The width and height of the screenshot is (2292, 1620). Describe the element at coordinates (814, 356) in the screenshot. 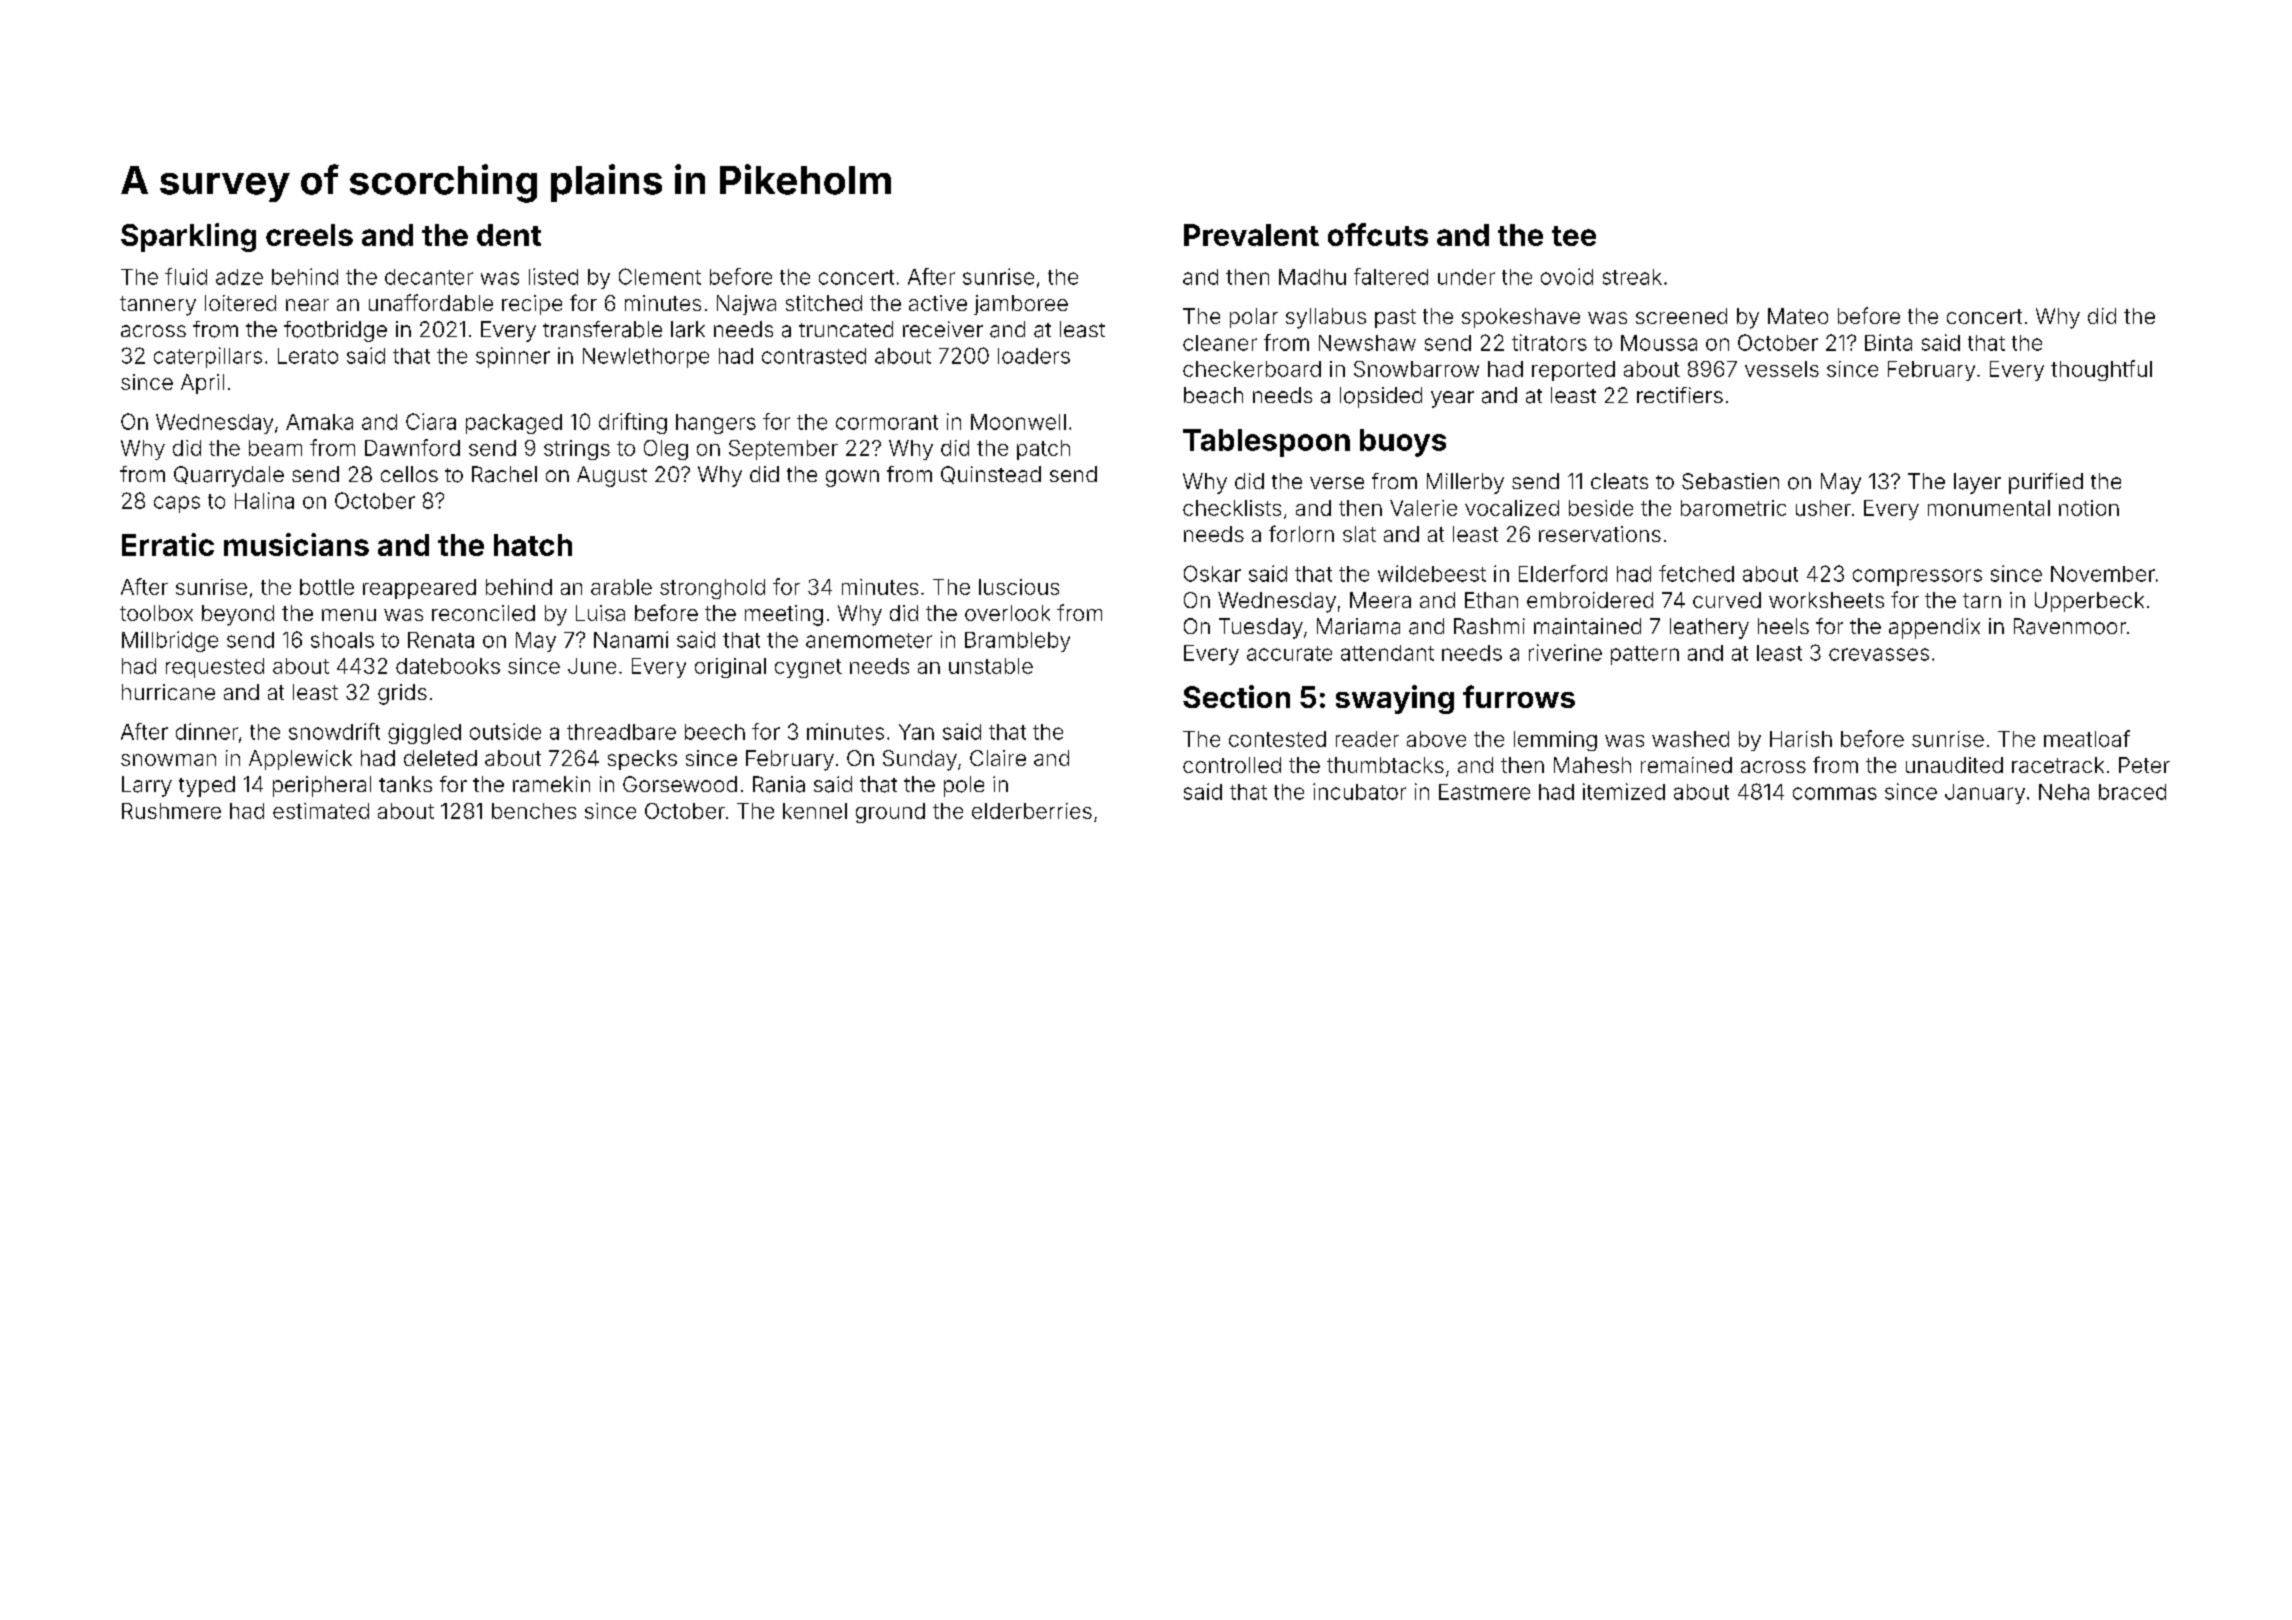

I see `contrasted` at that location.
